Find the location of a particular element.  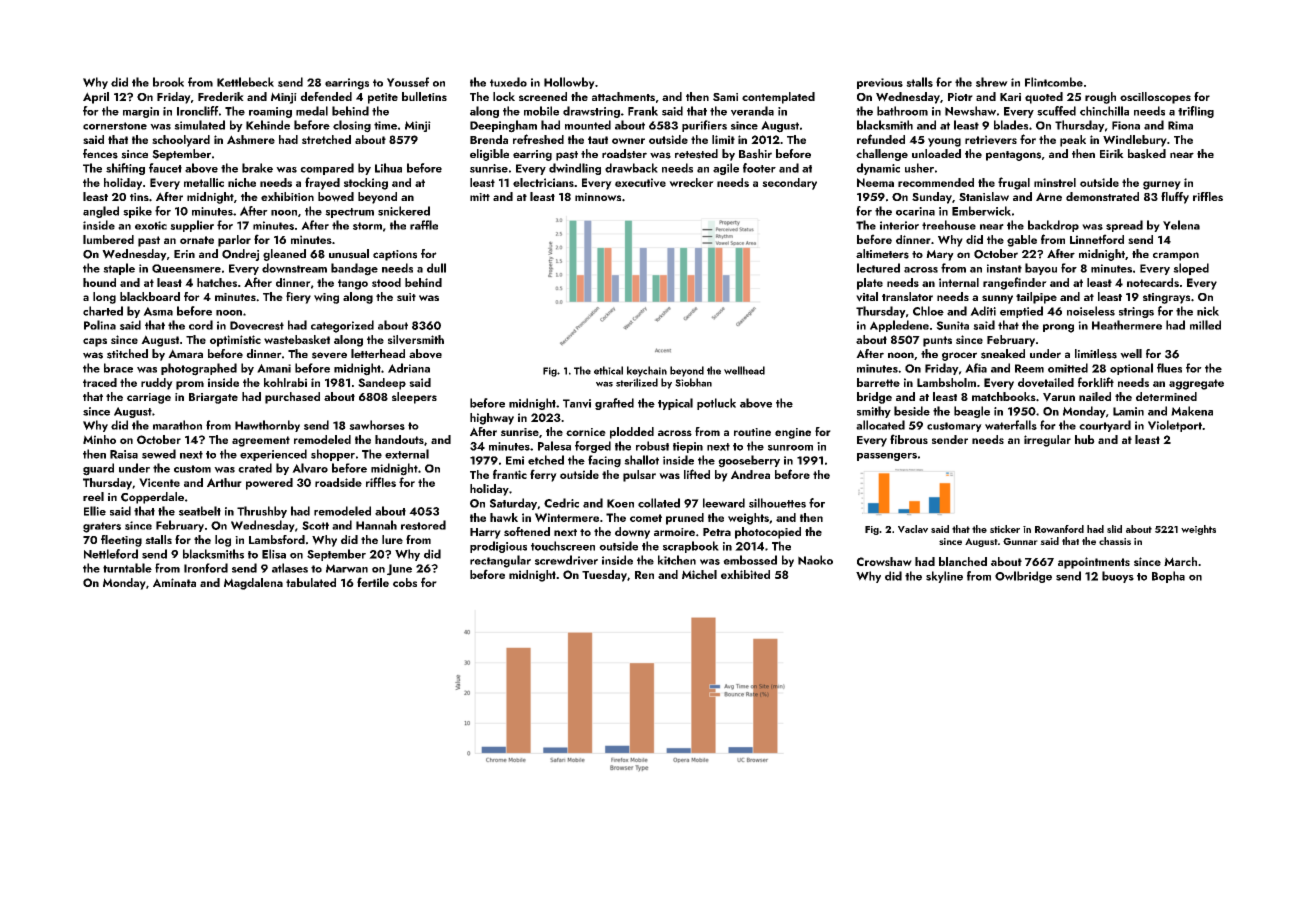

fences is located at coordinates (100, 154).
